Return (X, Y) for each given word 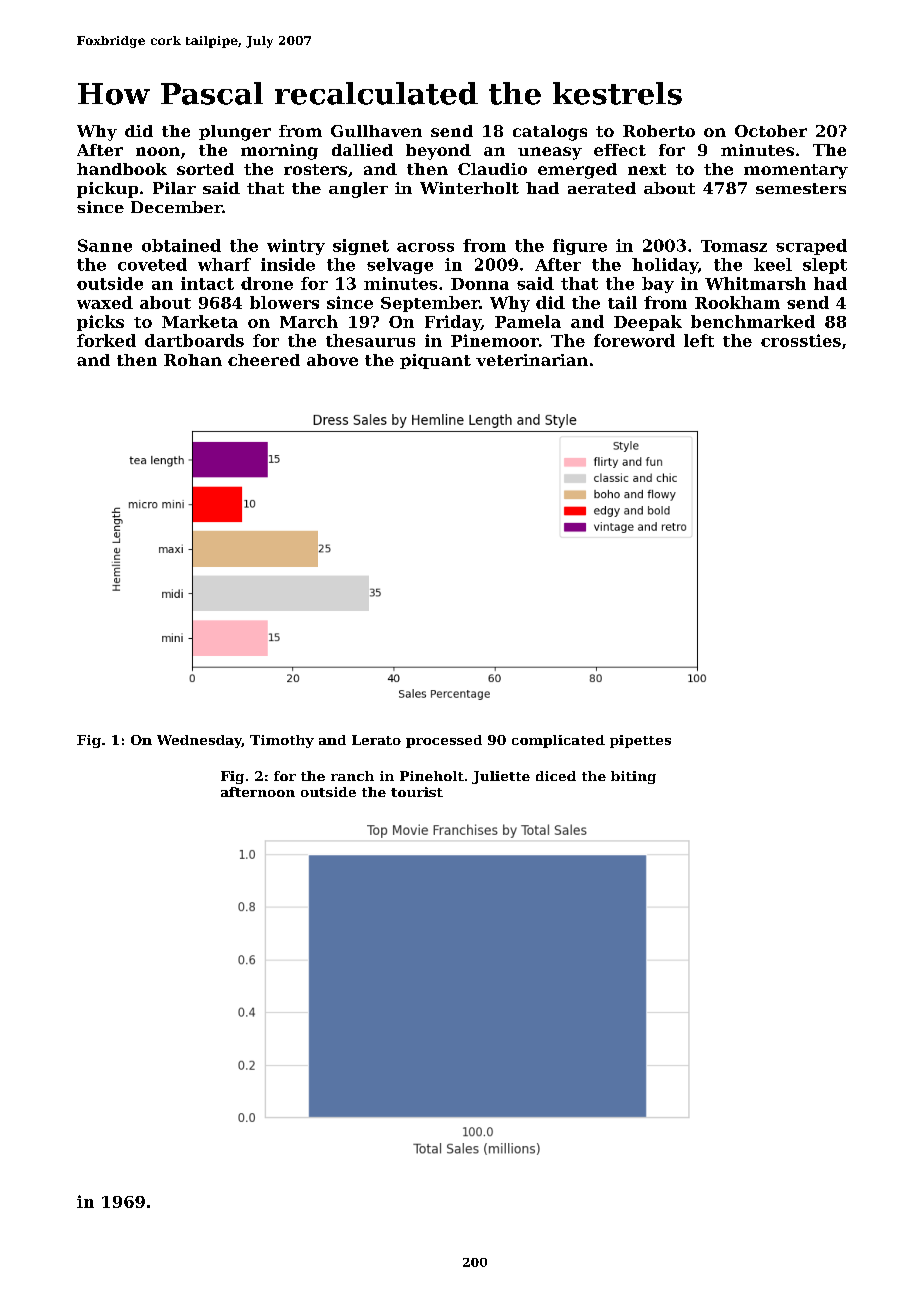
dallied (362, 150)
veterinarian (532, 360)
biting (633, 777)
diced (556, 776)
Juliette (501, 777)
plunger (235, 133)
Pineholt (432, 776)
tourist (417, 792)
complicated (558, 741)
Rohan (193, 360)
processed (444, 741)
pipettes (640, 741)
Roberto (659, 131)
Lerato (376, 740)
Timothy (282, 741)
